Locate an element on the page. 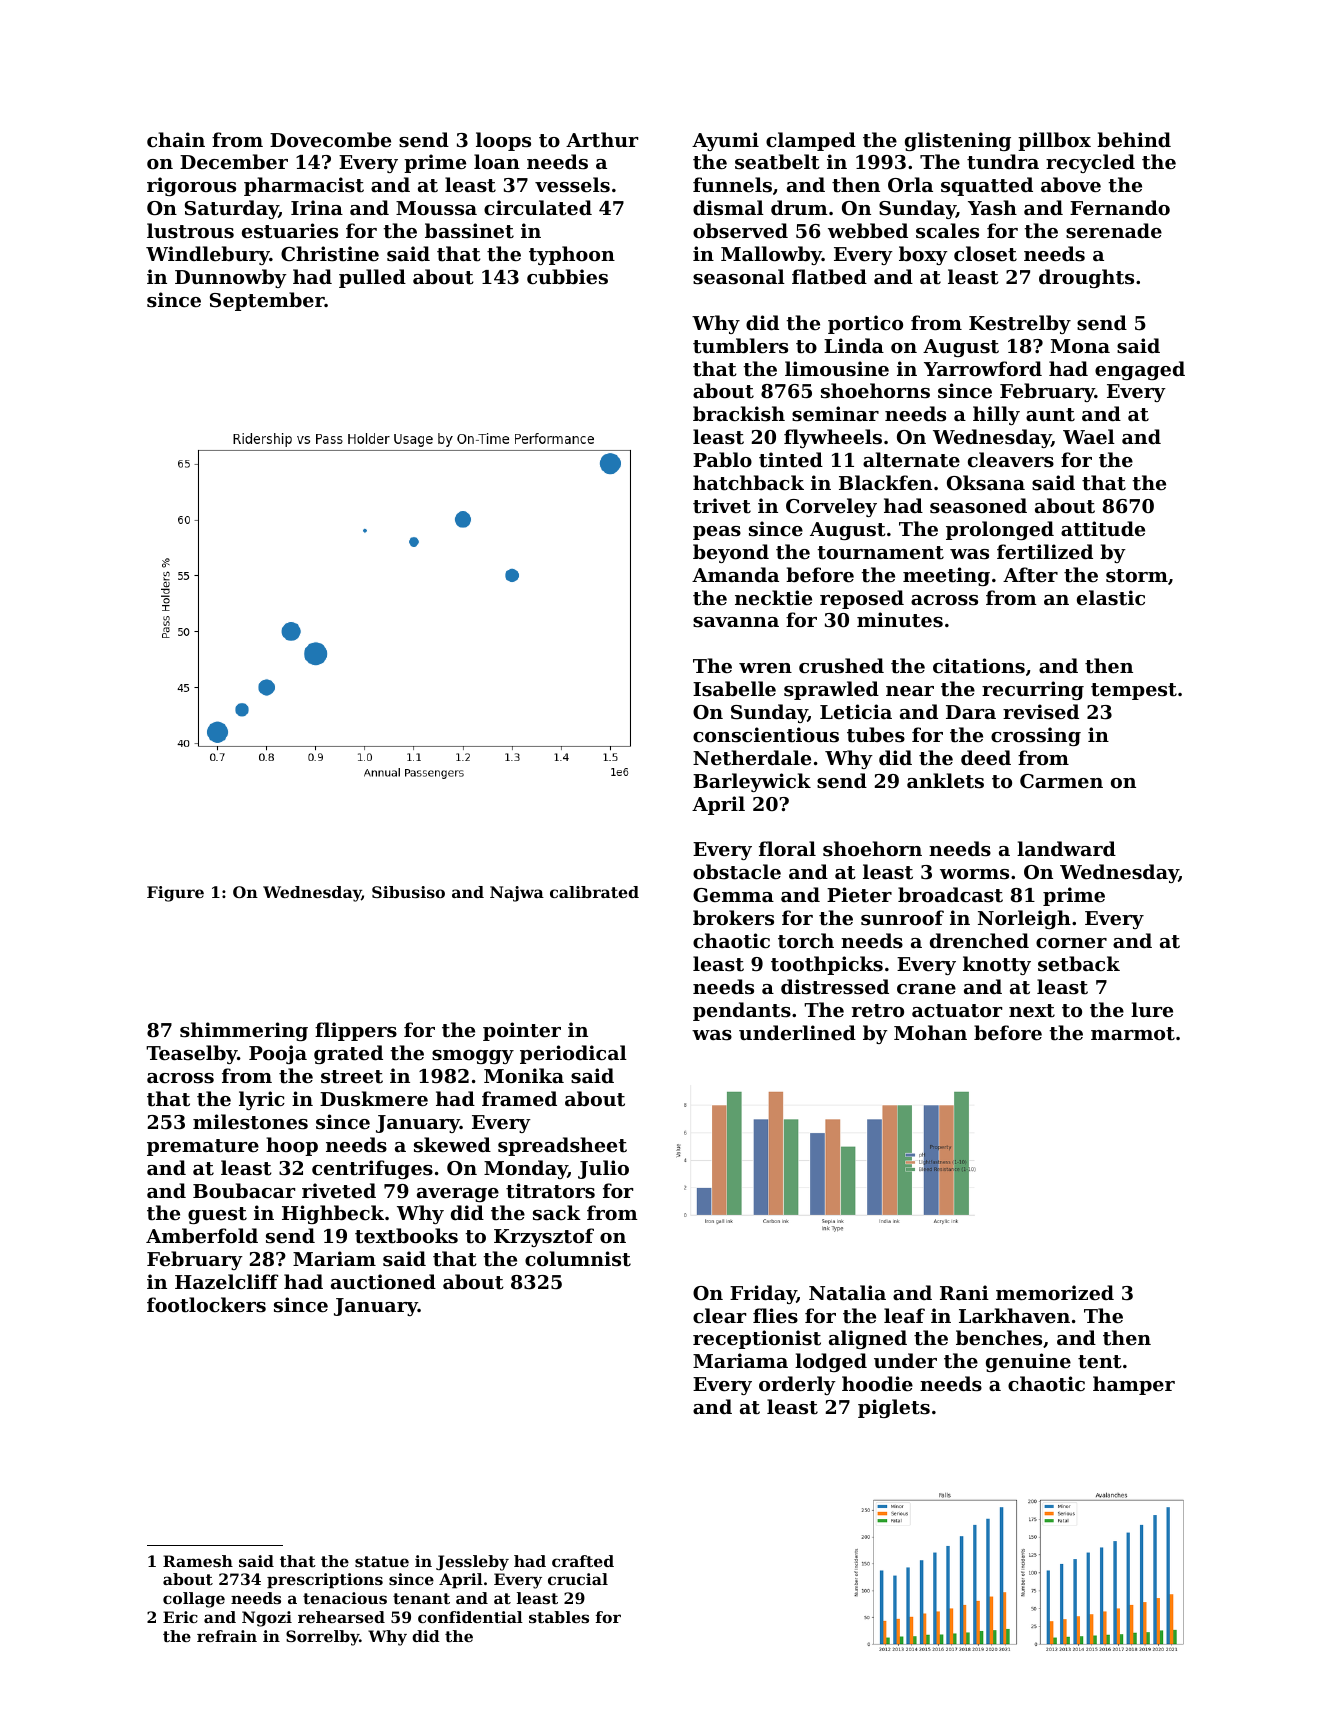 The image size is (1334, 1727). Yarrowford is located at coordinates (983, 368).
